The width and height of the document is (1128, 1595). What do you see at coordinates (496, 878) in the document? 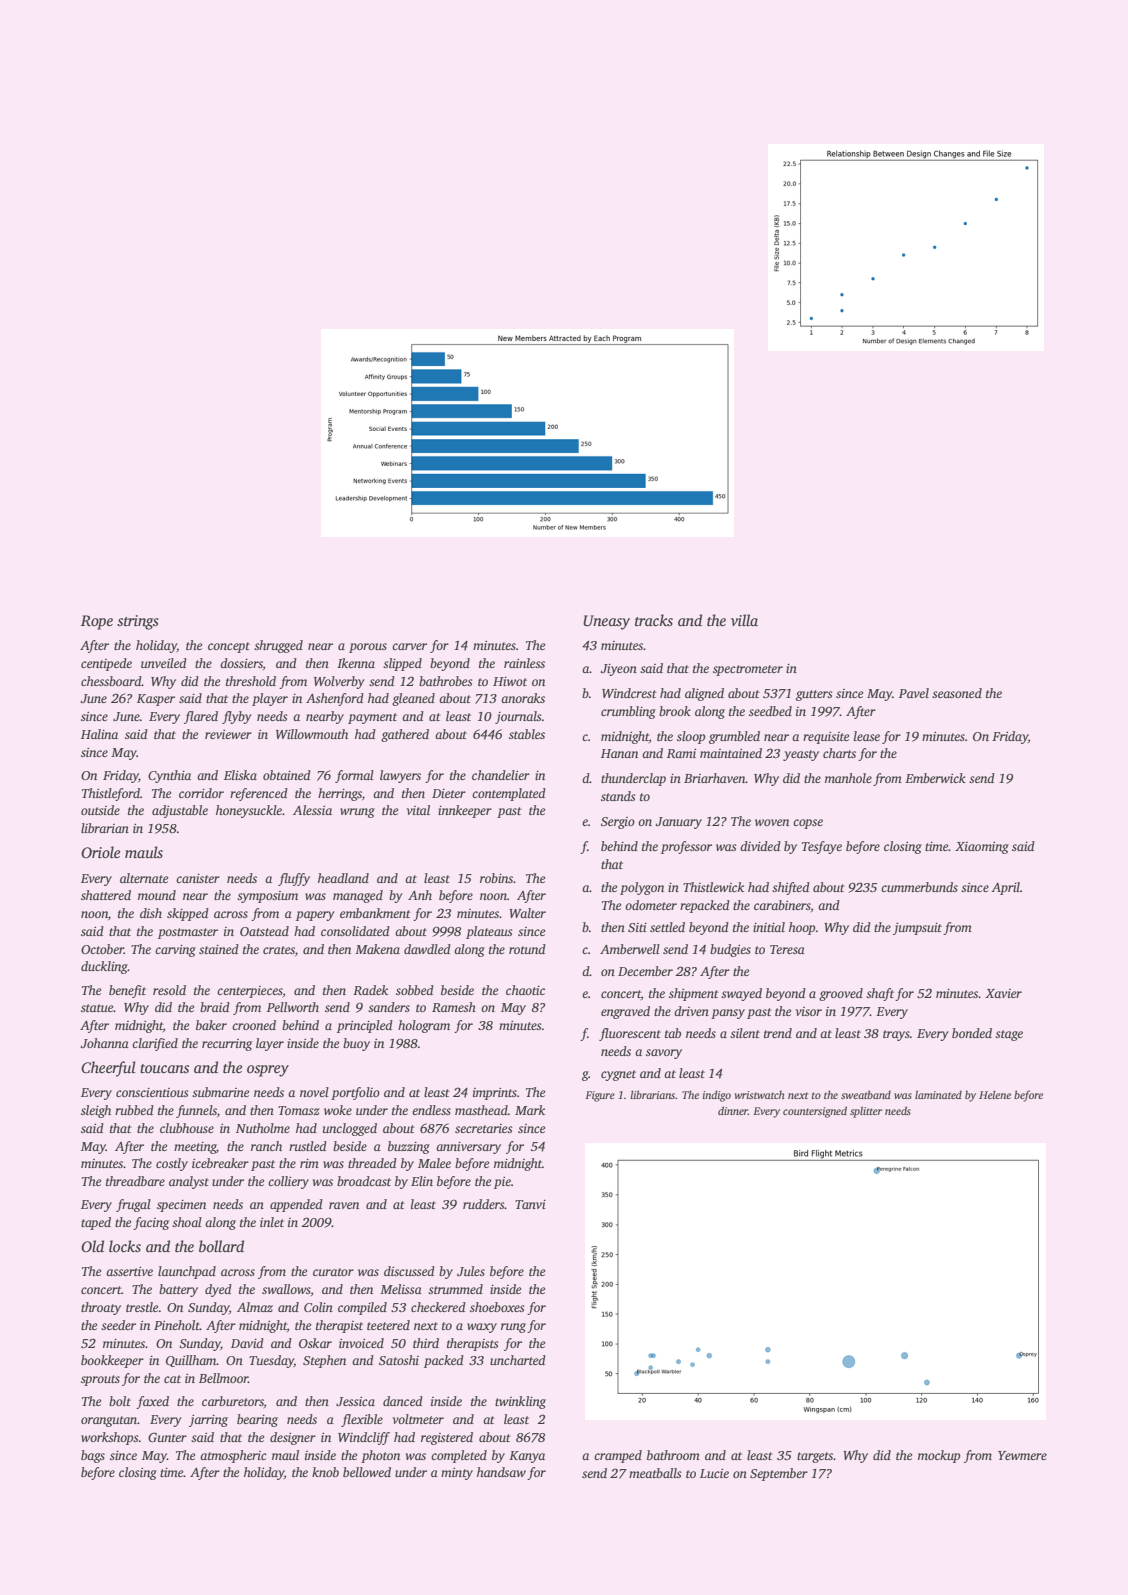
I see `robins` at bounding box center [496, 878].
